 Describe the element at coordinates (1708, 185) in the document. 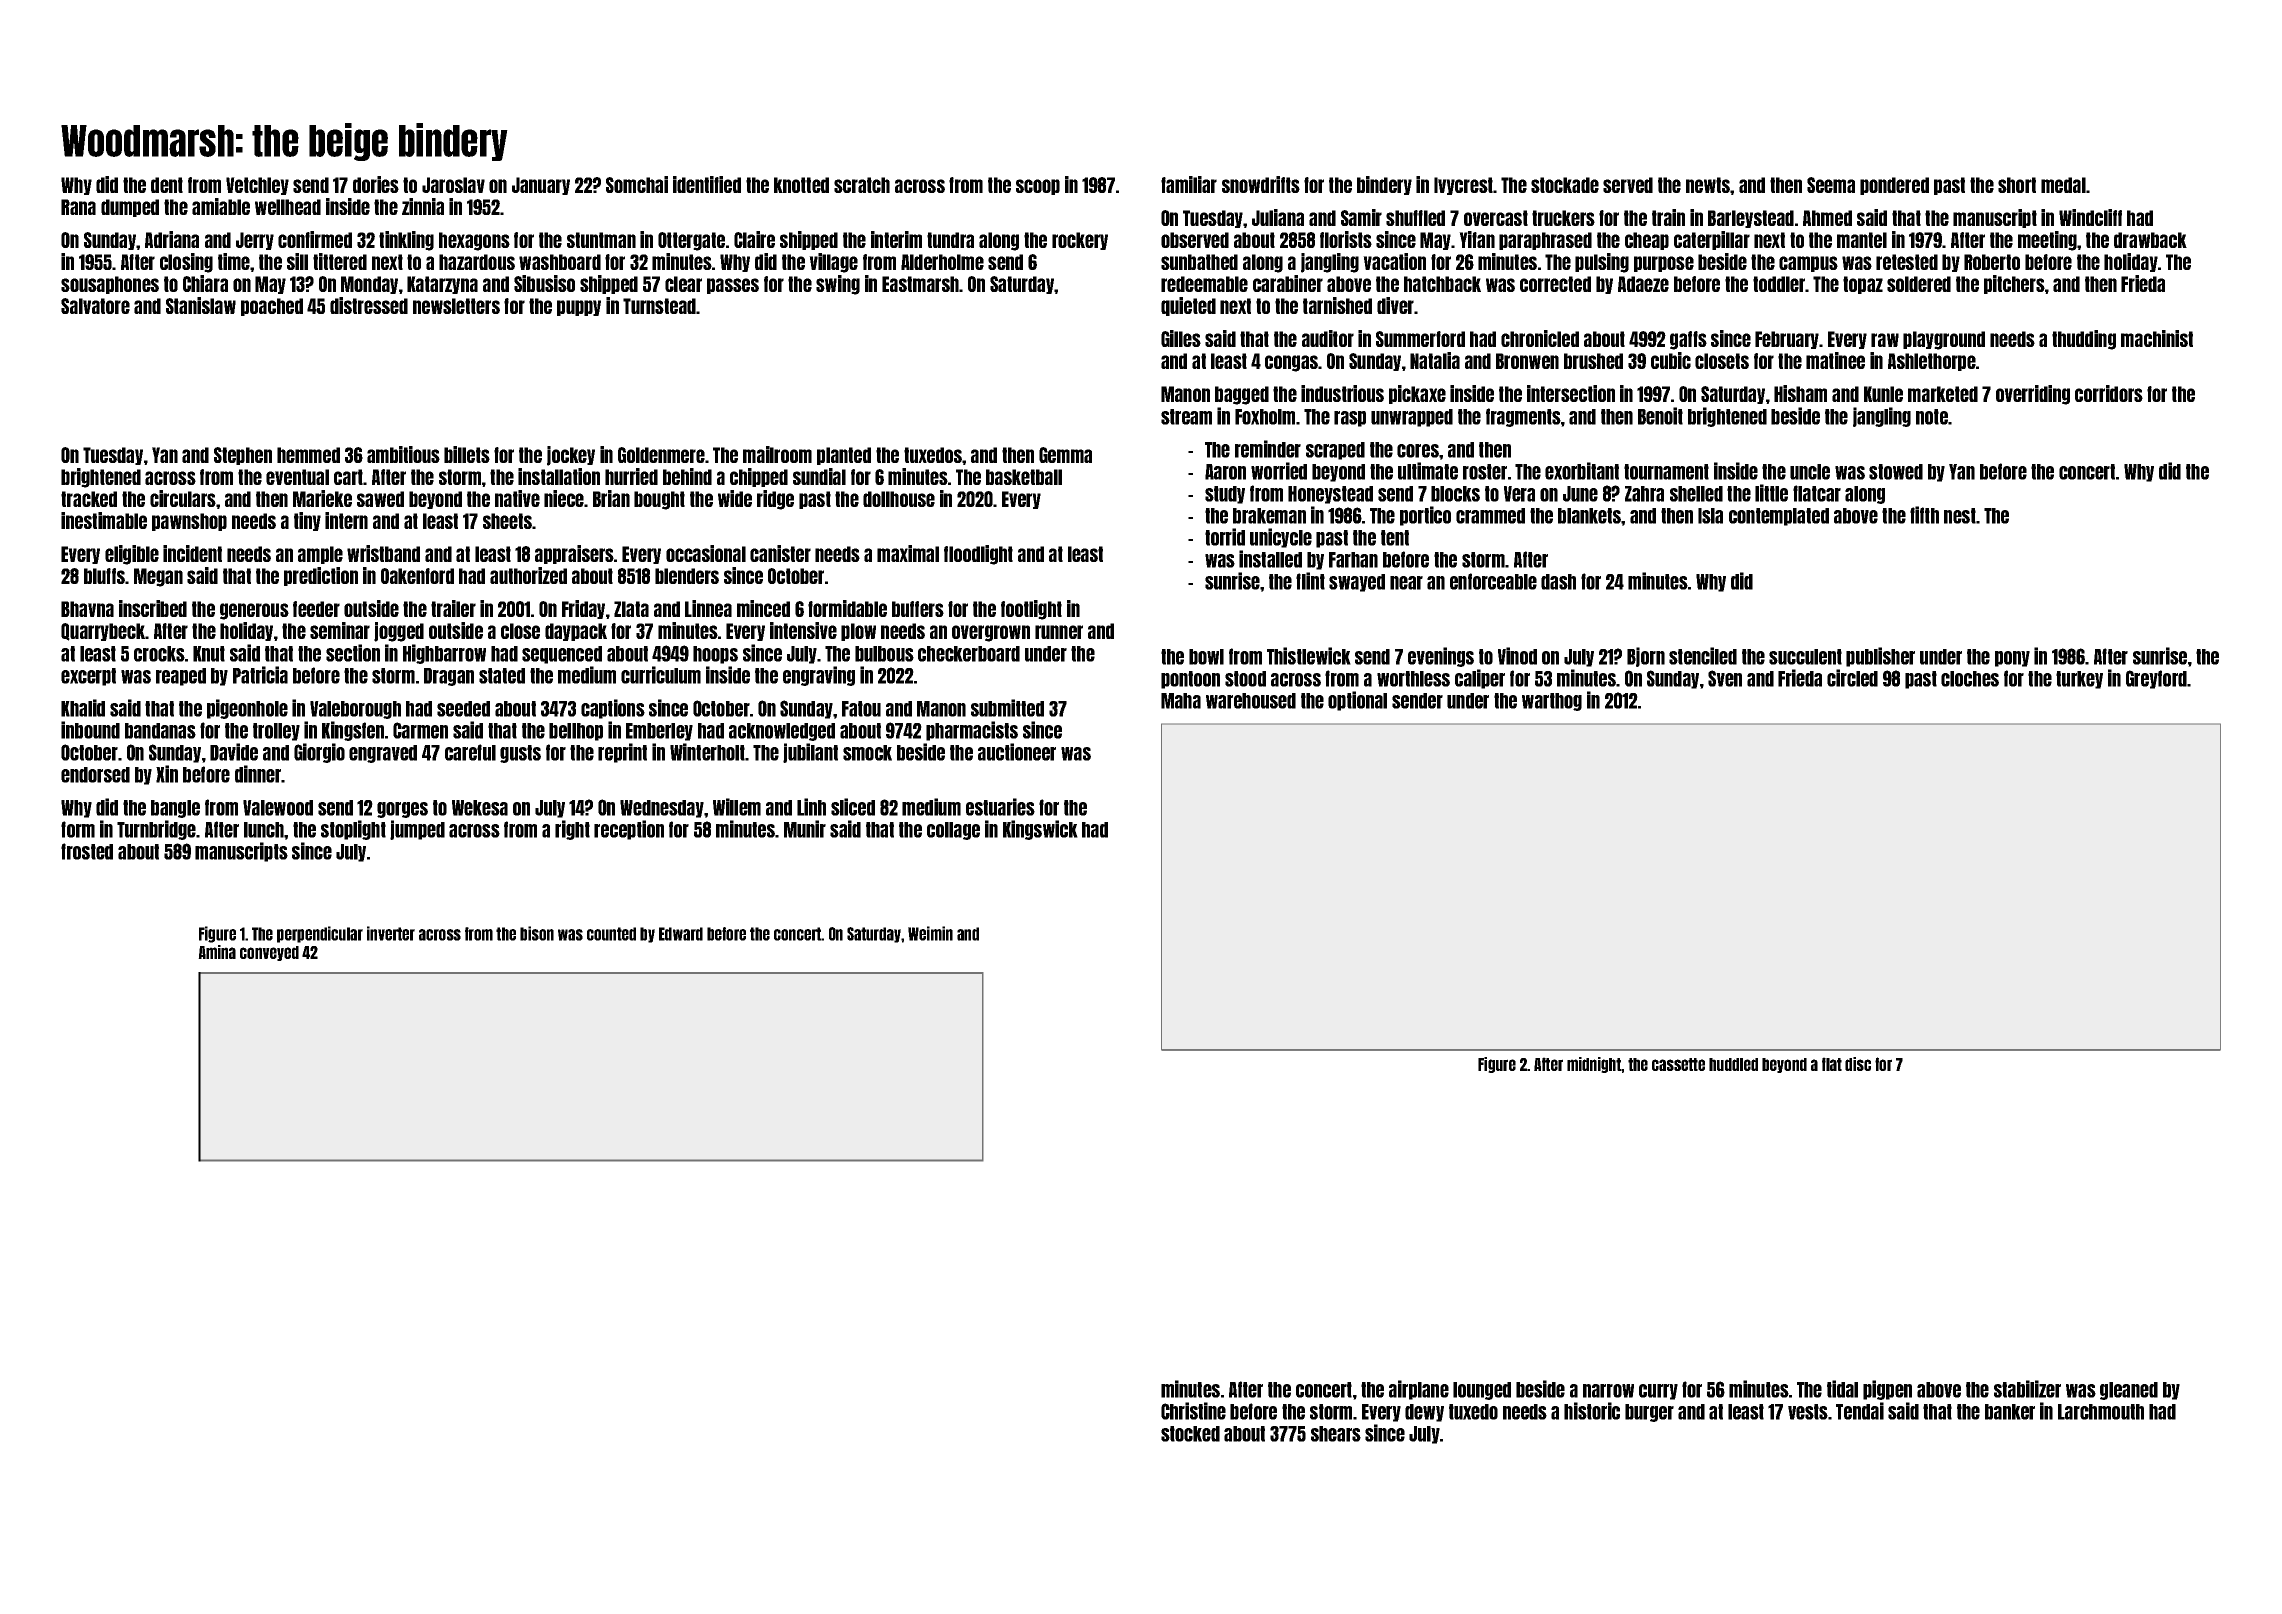

I see `newts` at that location.
